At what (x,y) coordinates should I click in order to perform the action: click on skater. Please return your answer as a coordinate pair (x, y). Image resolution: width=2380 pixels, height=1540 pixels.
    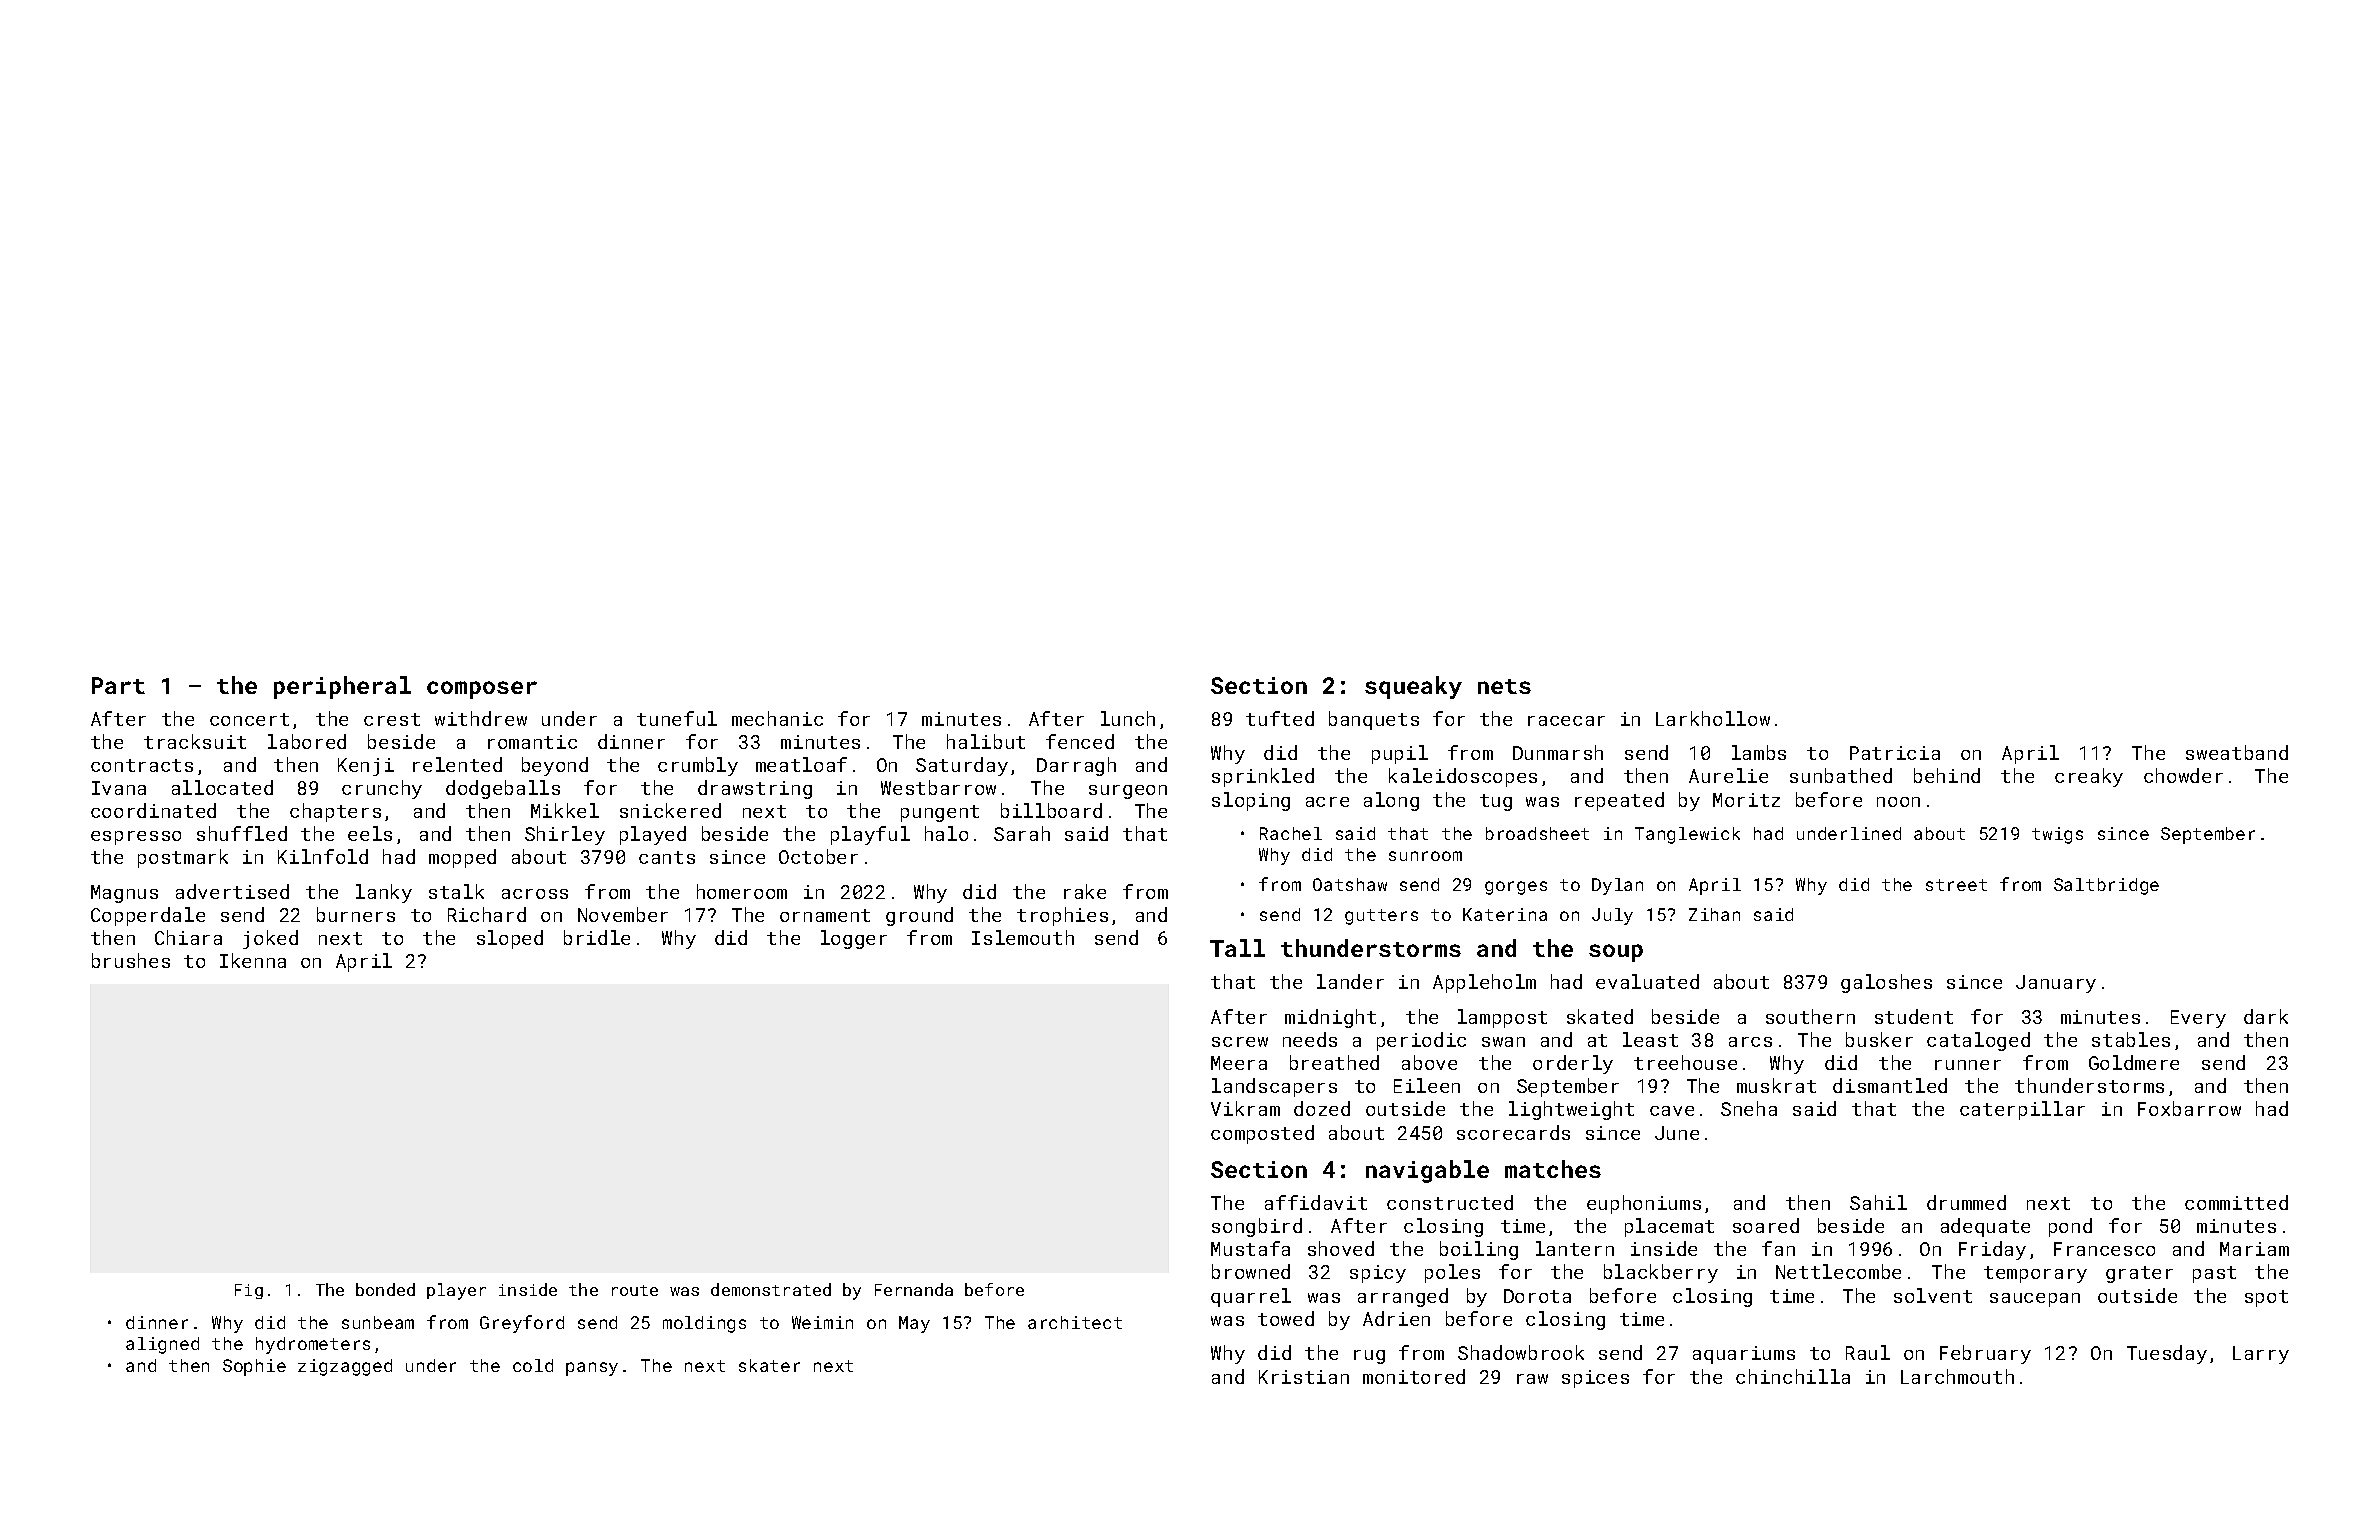
    Looking at the image, I should click on (769, 1365).
